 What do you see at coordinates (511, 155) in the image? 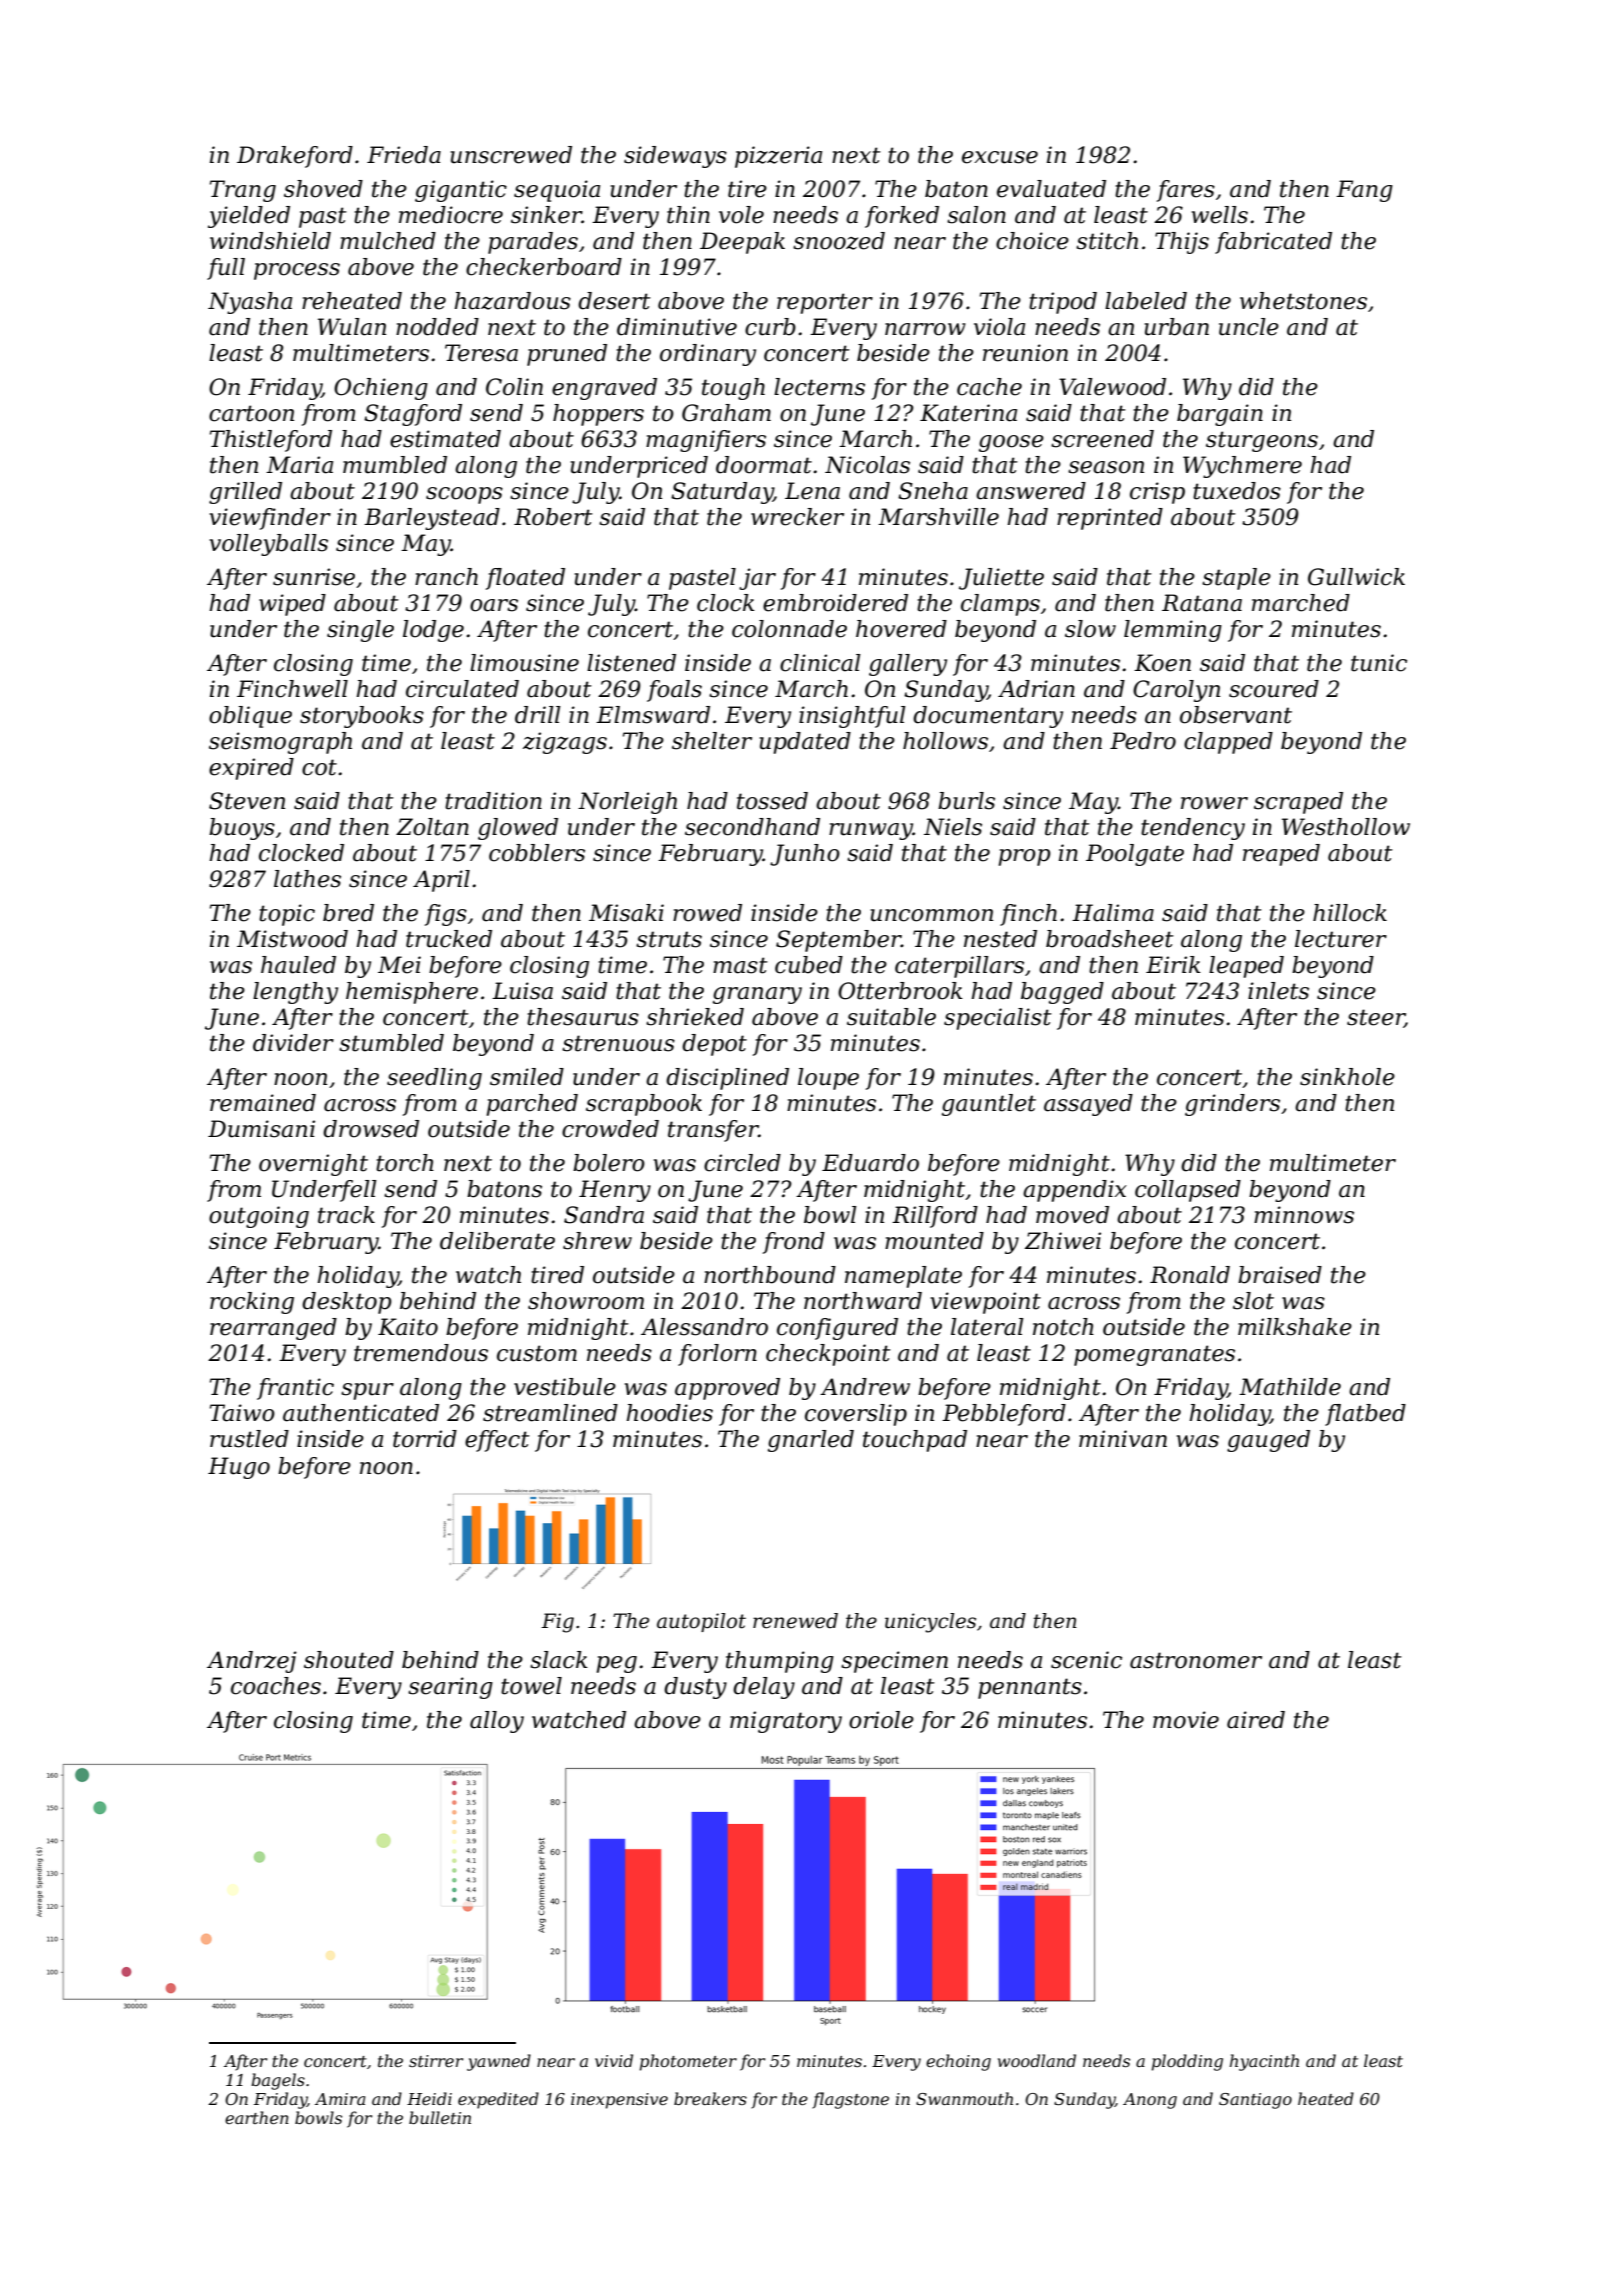
I see `unscrewed` at bounding box center [511, 155].
